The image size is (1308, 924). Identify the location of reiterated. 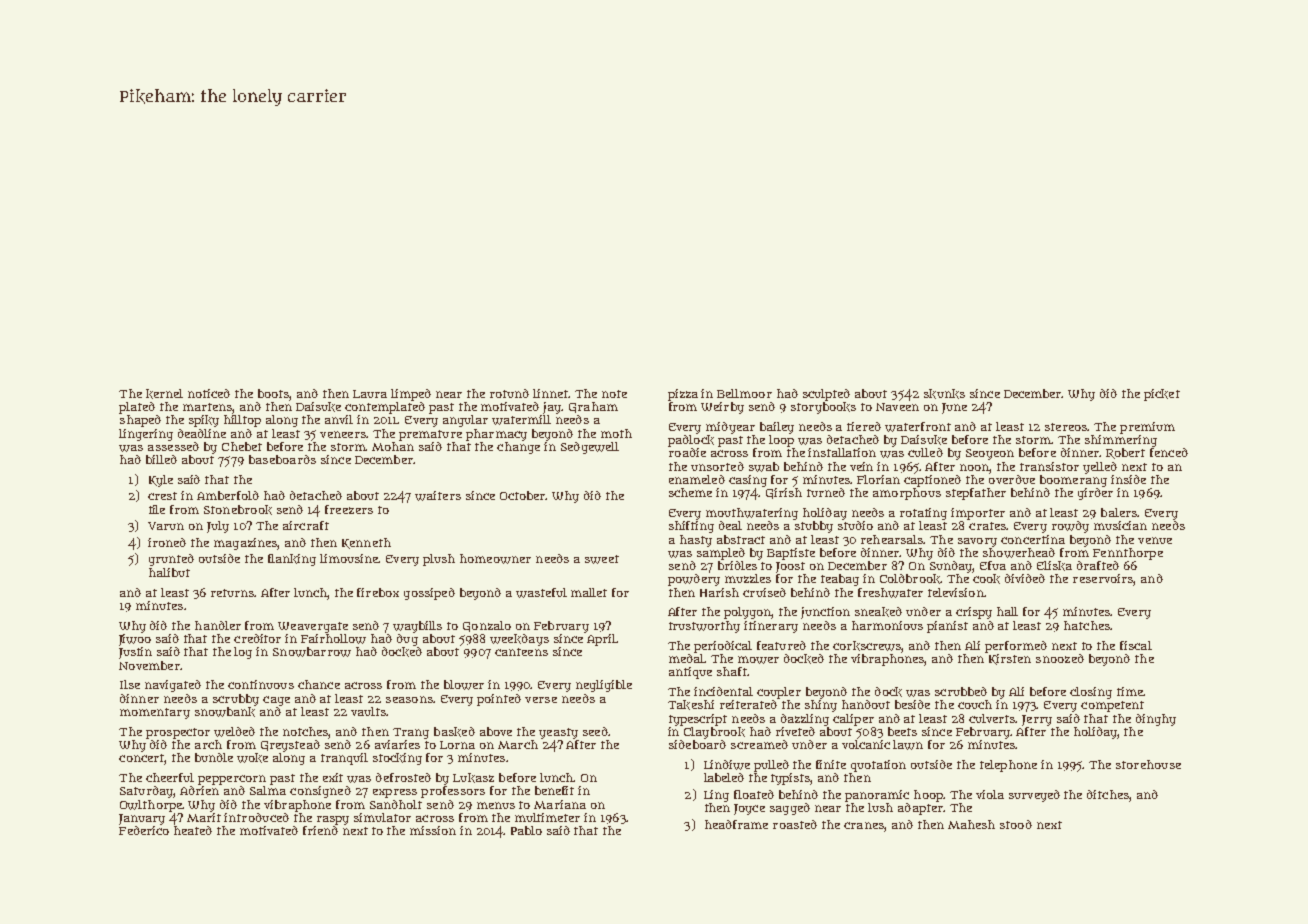
(748, 704).
